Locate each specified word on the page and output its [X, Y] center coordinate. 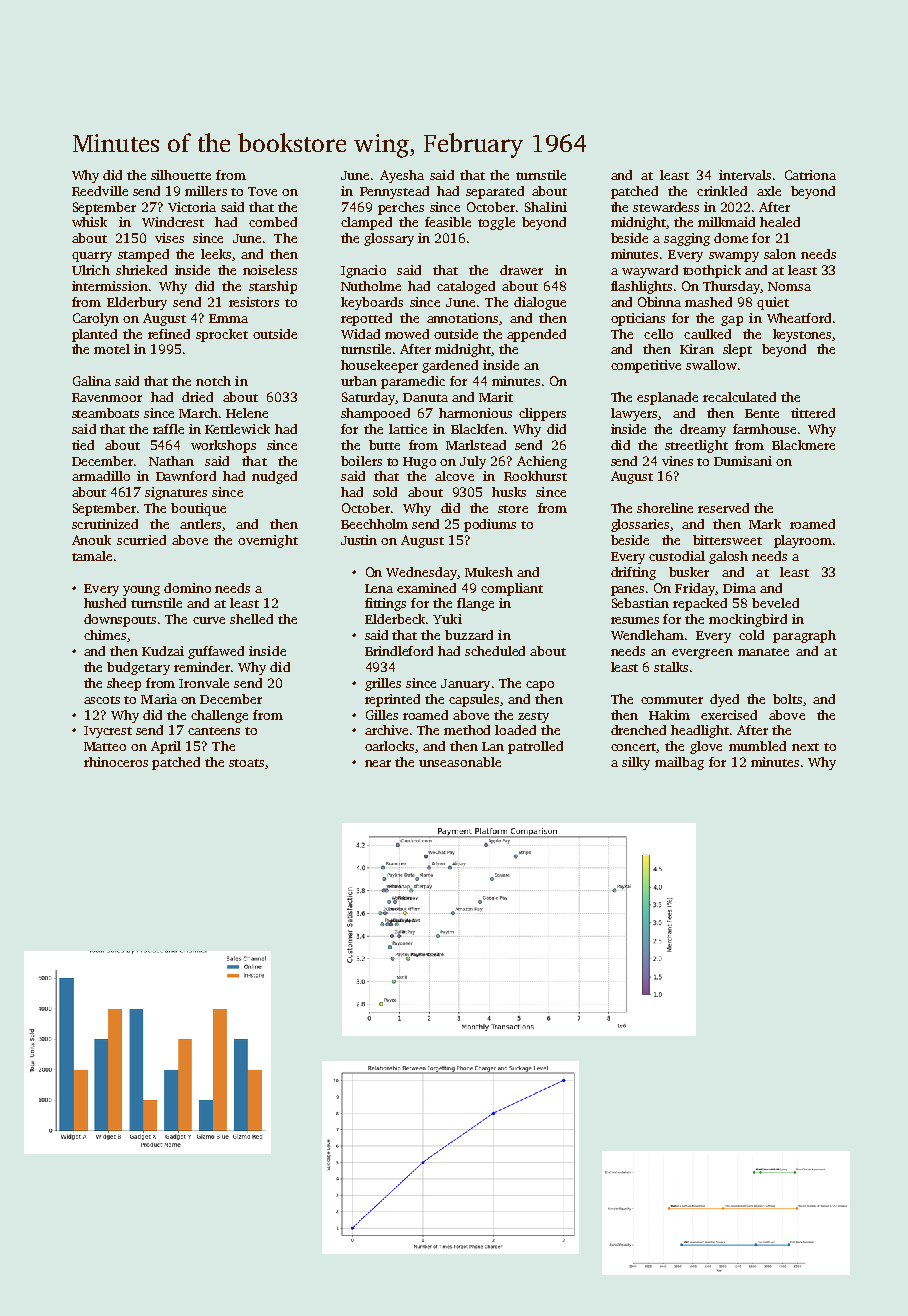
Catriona [810, 175]
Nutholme [371, 286]
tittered [813, 413]
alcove [454, 476]
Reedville [100, 191]
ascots [102, 700]
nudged [274, 477]
